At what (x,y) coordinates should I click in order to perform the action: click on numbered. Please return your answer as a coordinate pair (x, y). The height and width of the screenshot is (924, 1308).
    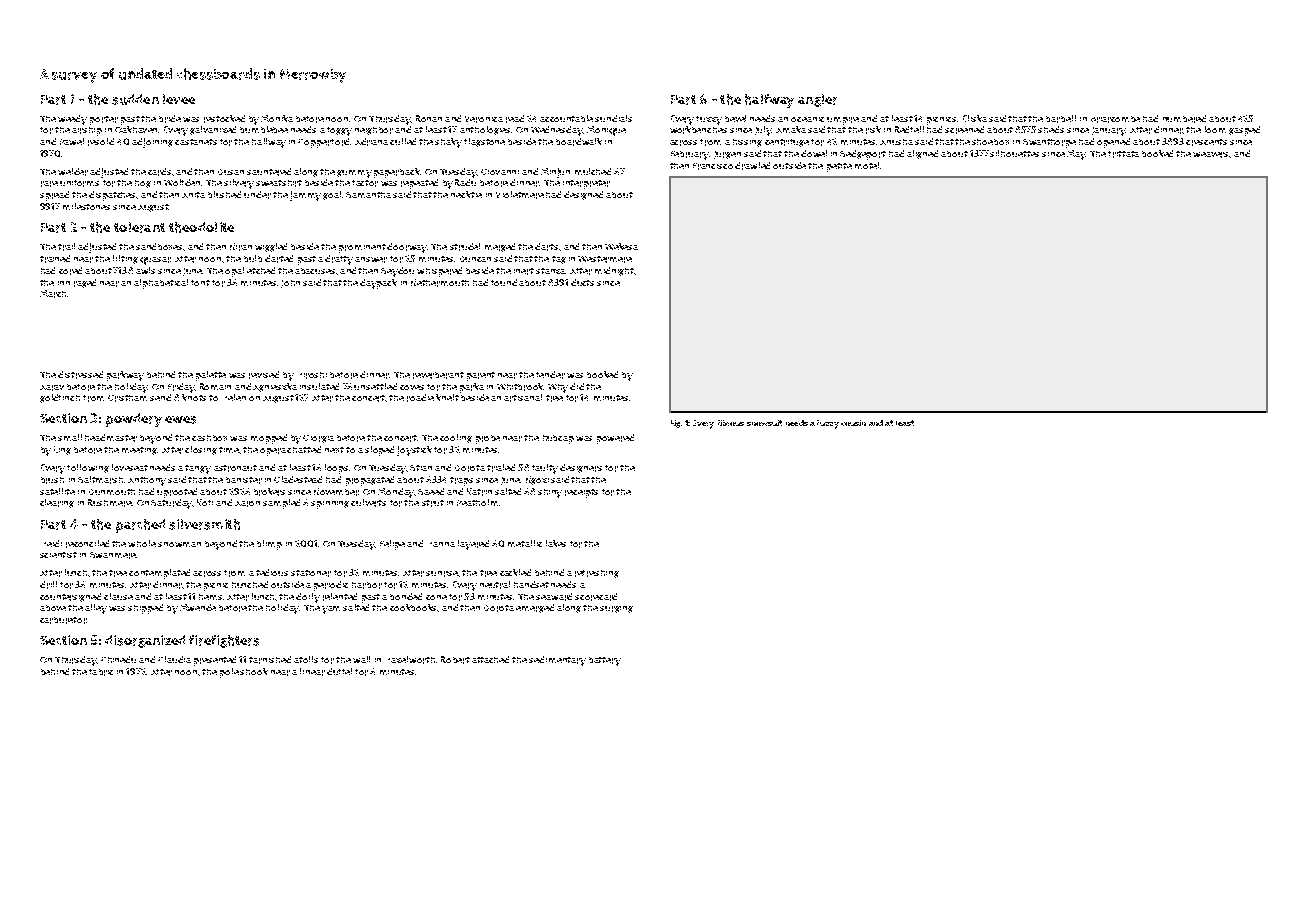
    Looking at the image, I should click on (1184, 119).
